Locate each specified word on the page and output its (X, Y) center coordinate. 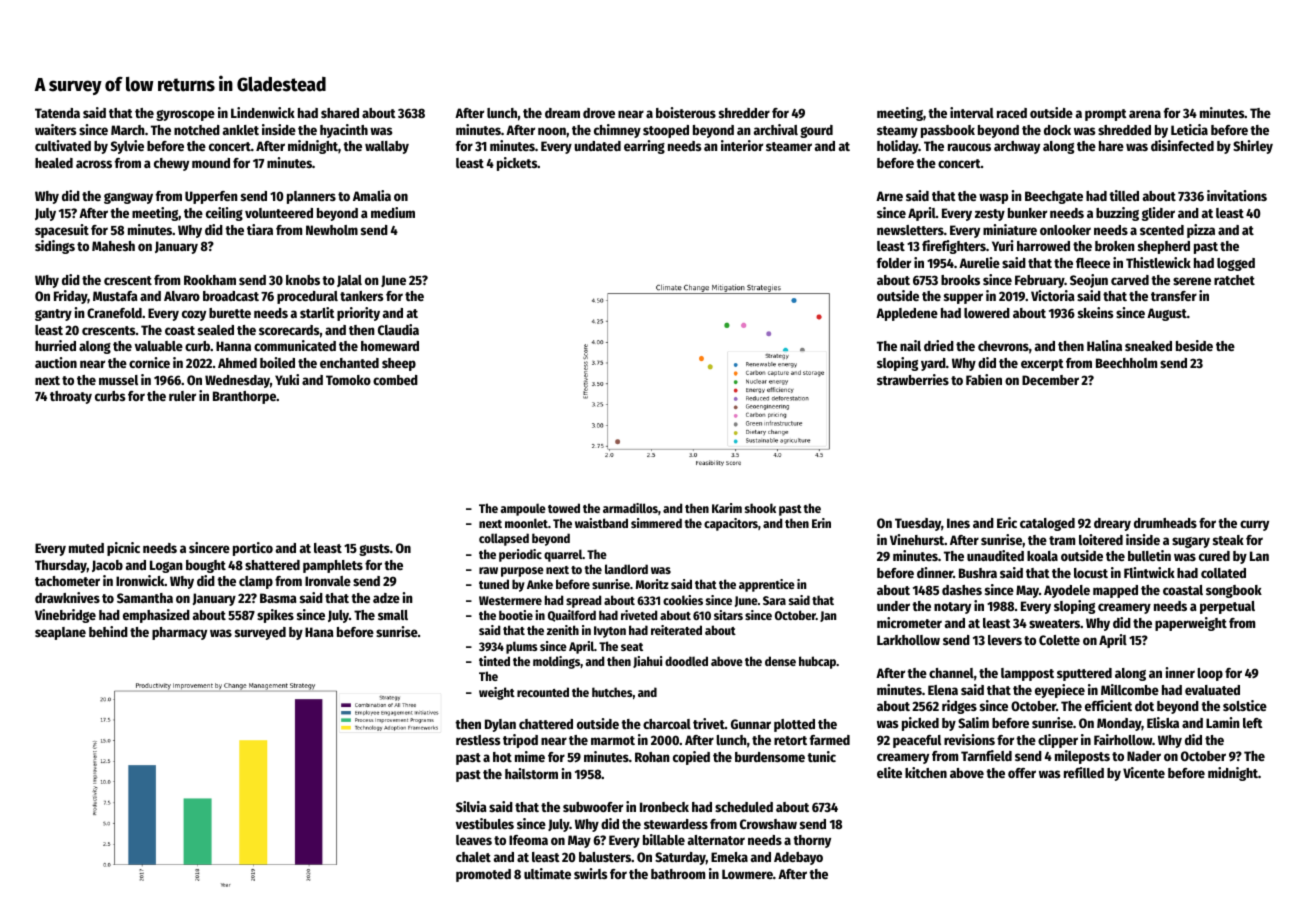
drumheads (1165, 523)
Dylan (500, 725)
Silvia (471, 806)
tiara (260, 229)
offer (1022, 773)
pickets (517, 164)
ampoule (523, 509)
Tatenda (57, 113)
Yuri (1003, 245)
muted (86, 548)
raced (1012, 113)
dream (562, 113)
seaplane (60, 633)
